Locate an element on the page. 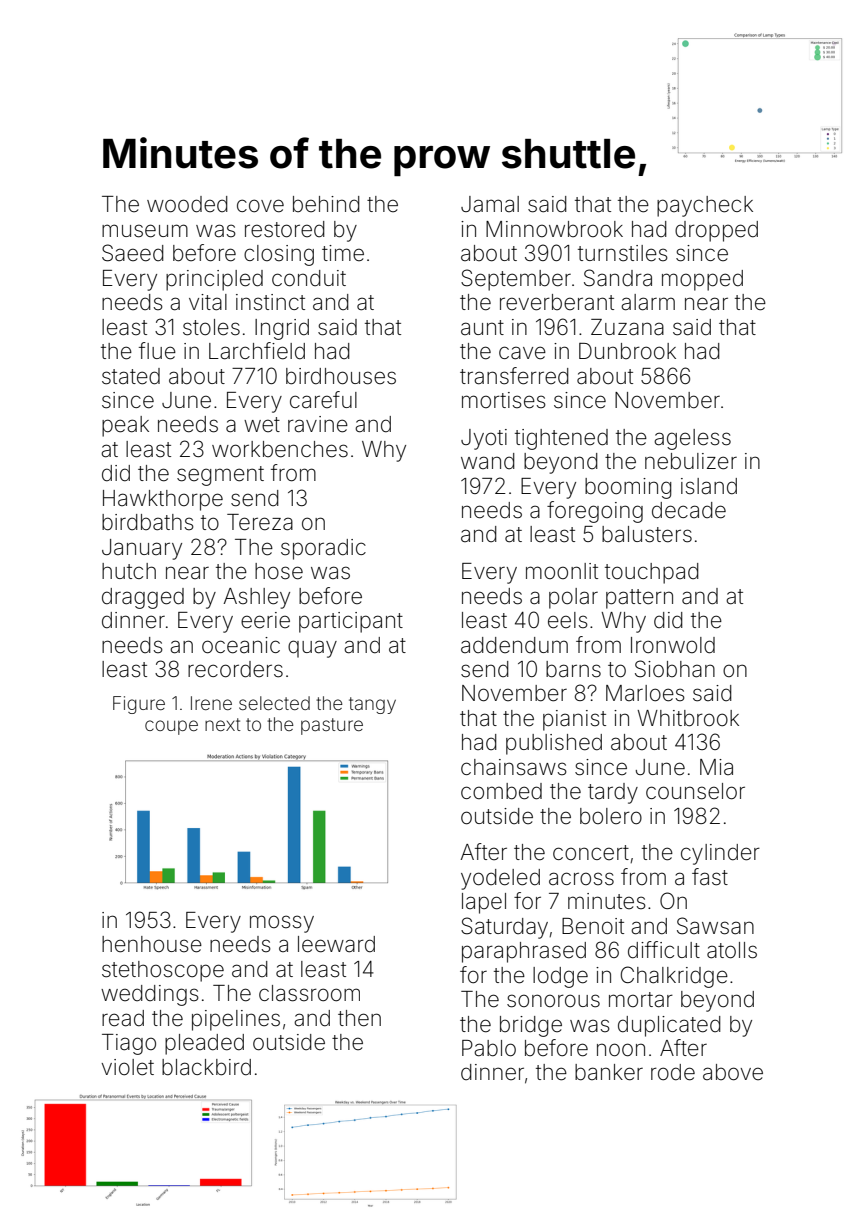 The height and width of the image is (1231, 868). sonorous is located at coordinates (553, 1001).
